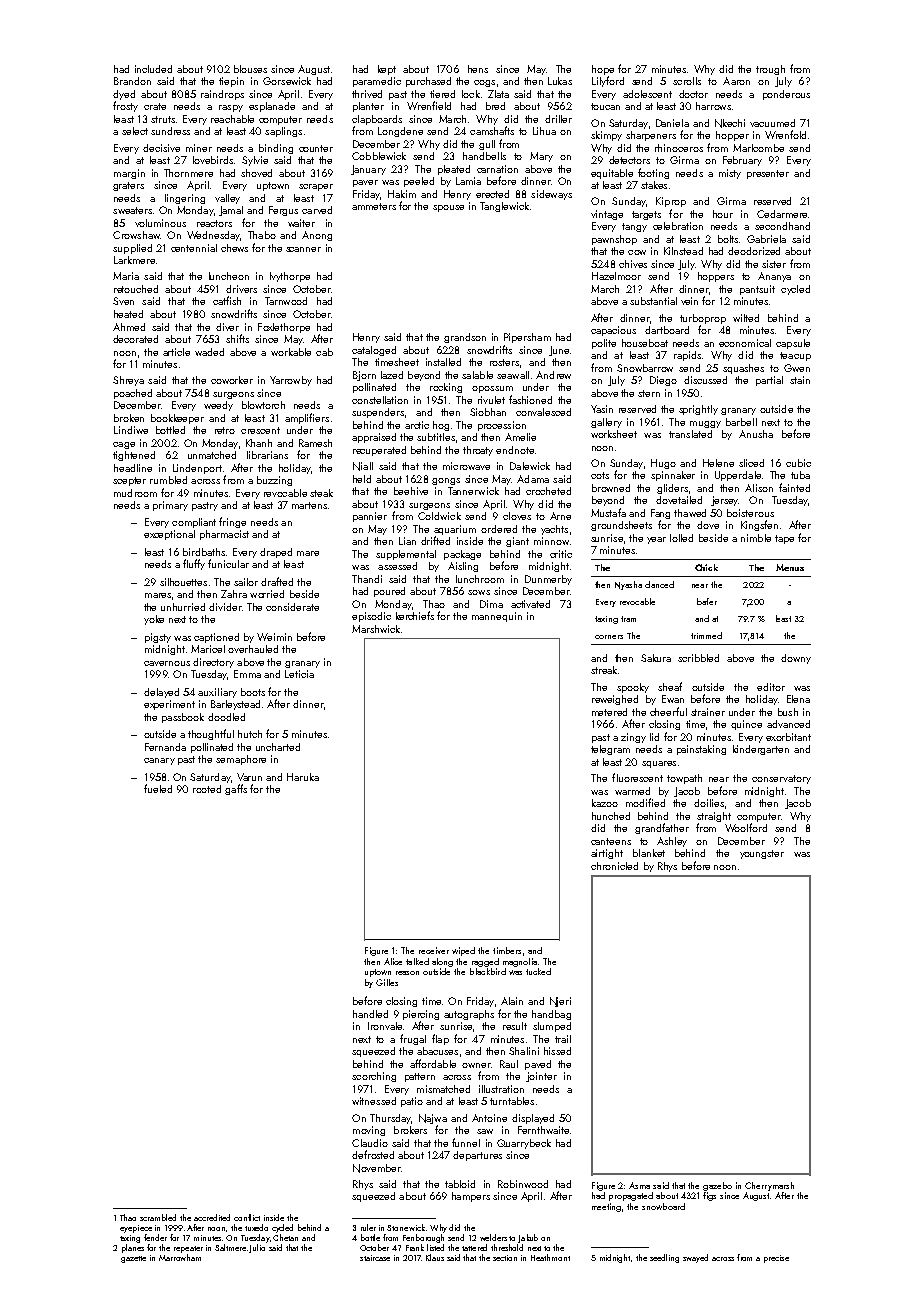 This screenshot has width=924, height=1308. What do you see at coordinates (376, 629) in the screenshot?
I see `Marshwick` at bounding box center [376, 629].
